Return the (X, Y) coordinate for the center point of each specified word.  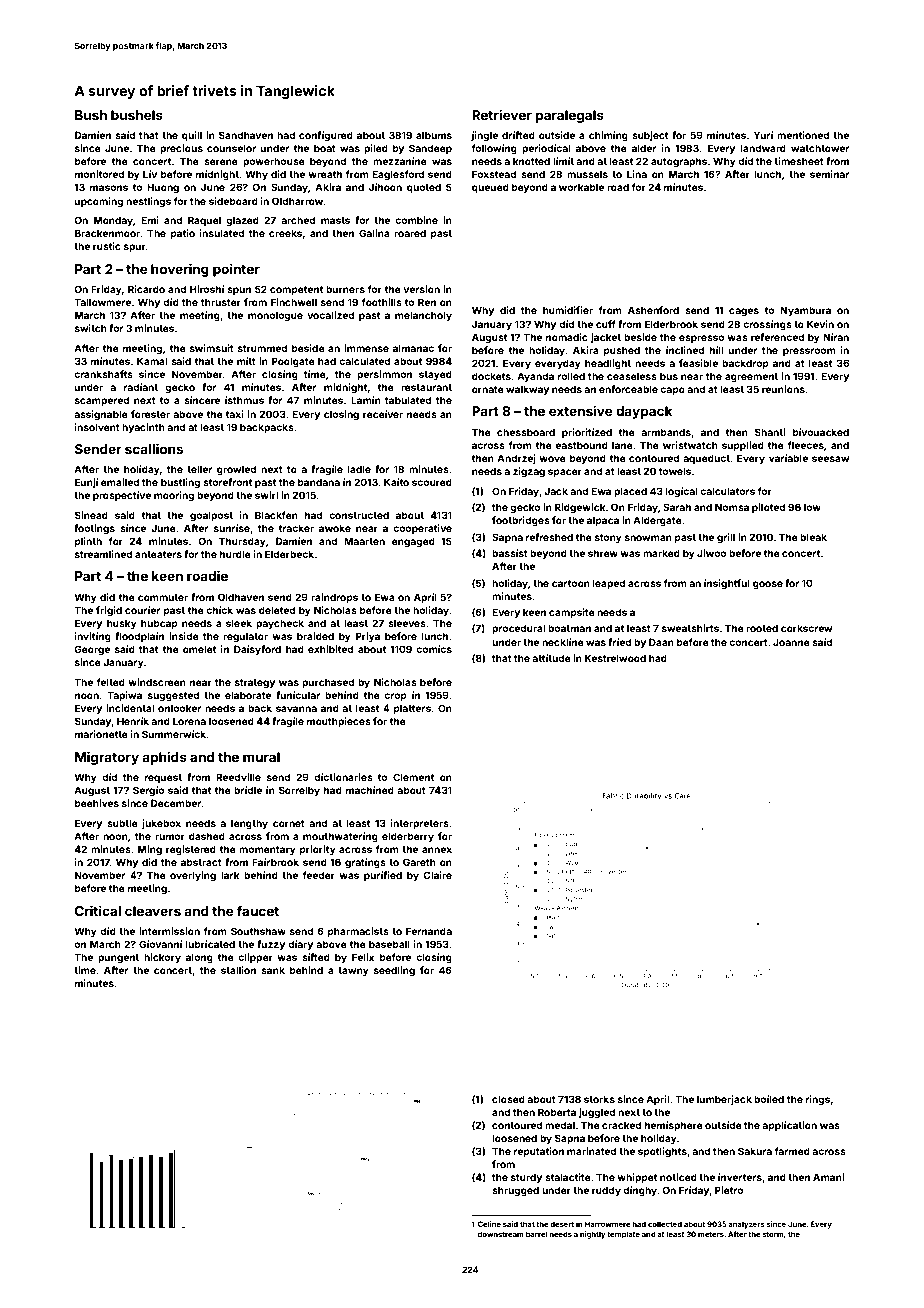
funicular (298, 695)
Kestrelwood (615, 658)
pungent (118, 958)
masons (109, 188)
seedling (394, 971)
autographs (679, 162)
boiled (769, 1099)
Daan (661, 642)
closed (508, 1099)
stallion (238, 970)
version (422, 289)
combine (416, 220)
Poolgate (293, 362)
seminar (829, 174)
